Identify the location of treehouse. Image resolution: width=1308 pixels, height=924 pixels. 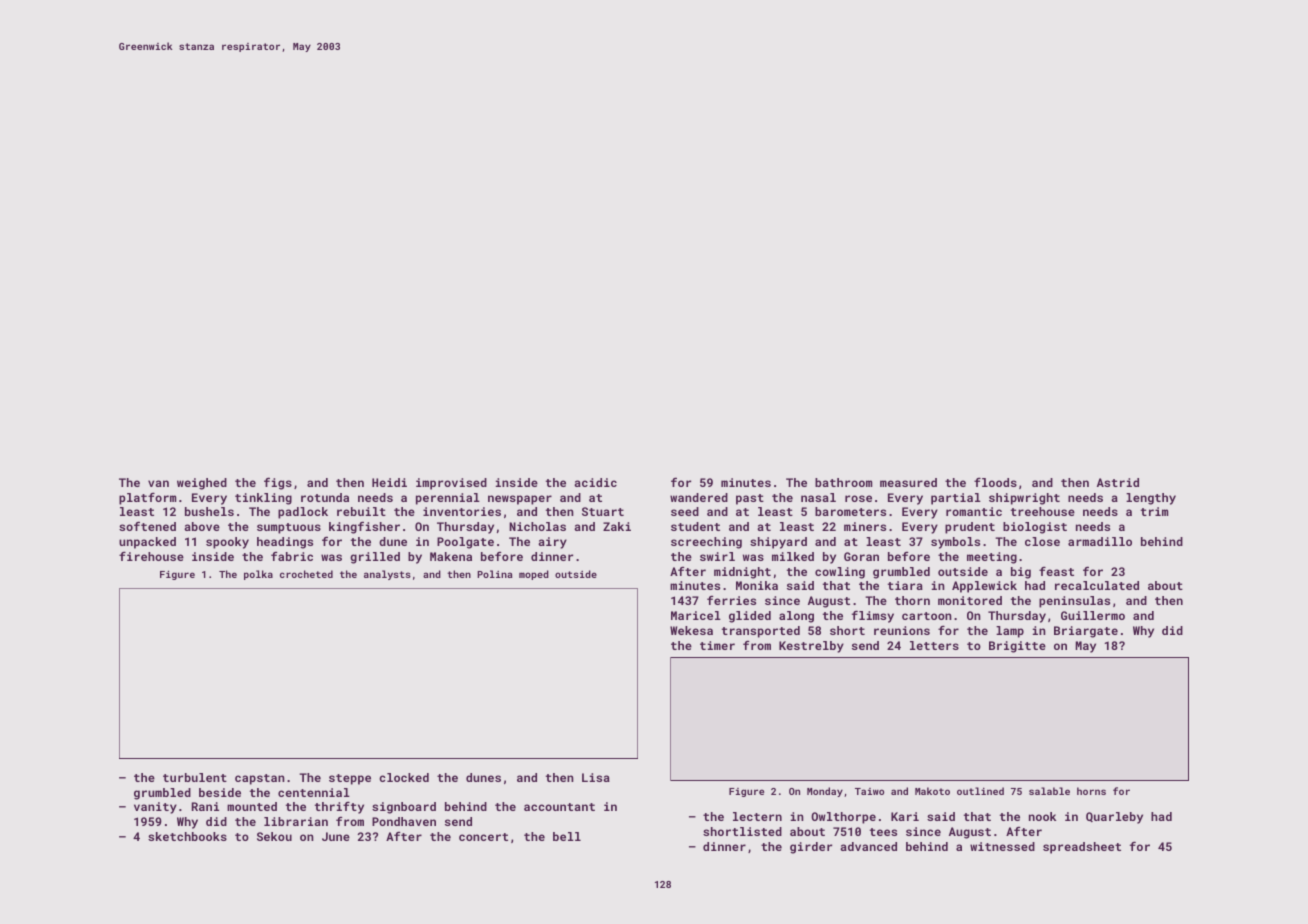
(1043, 511).
